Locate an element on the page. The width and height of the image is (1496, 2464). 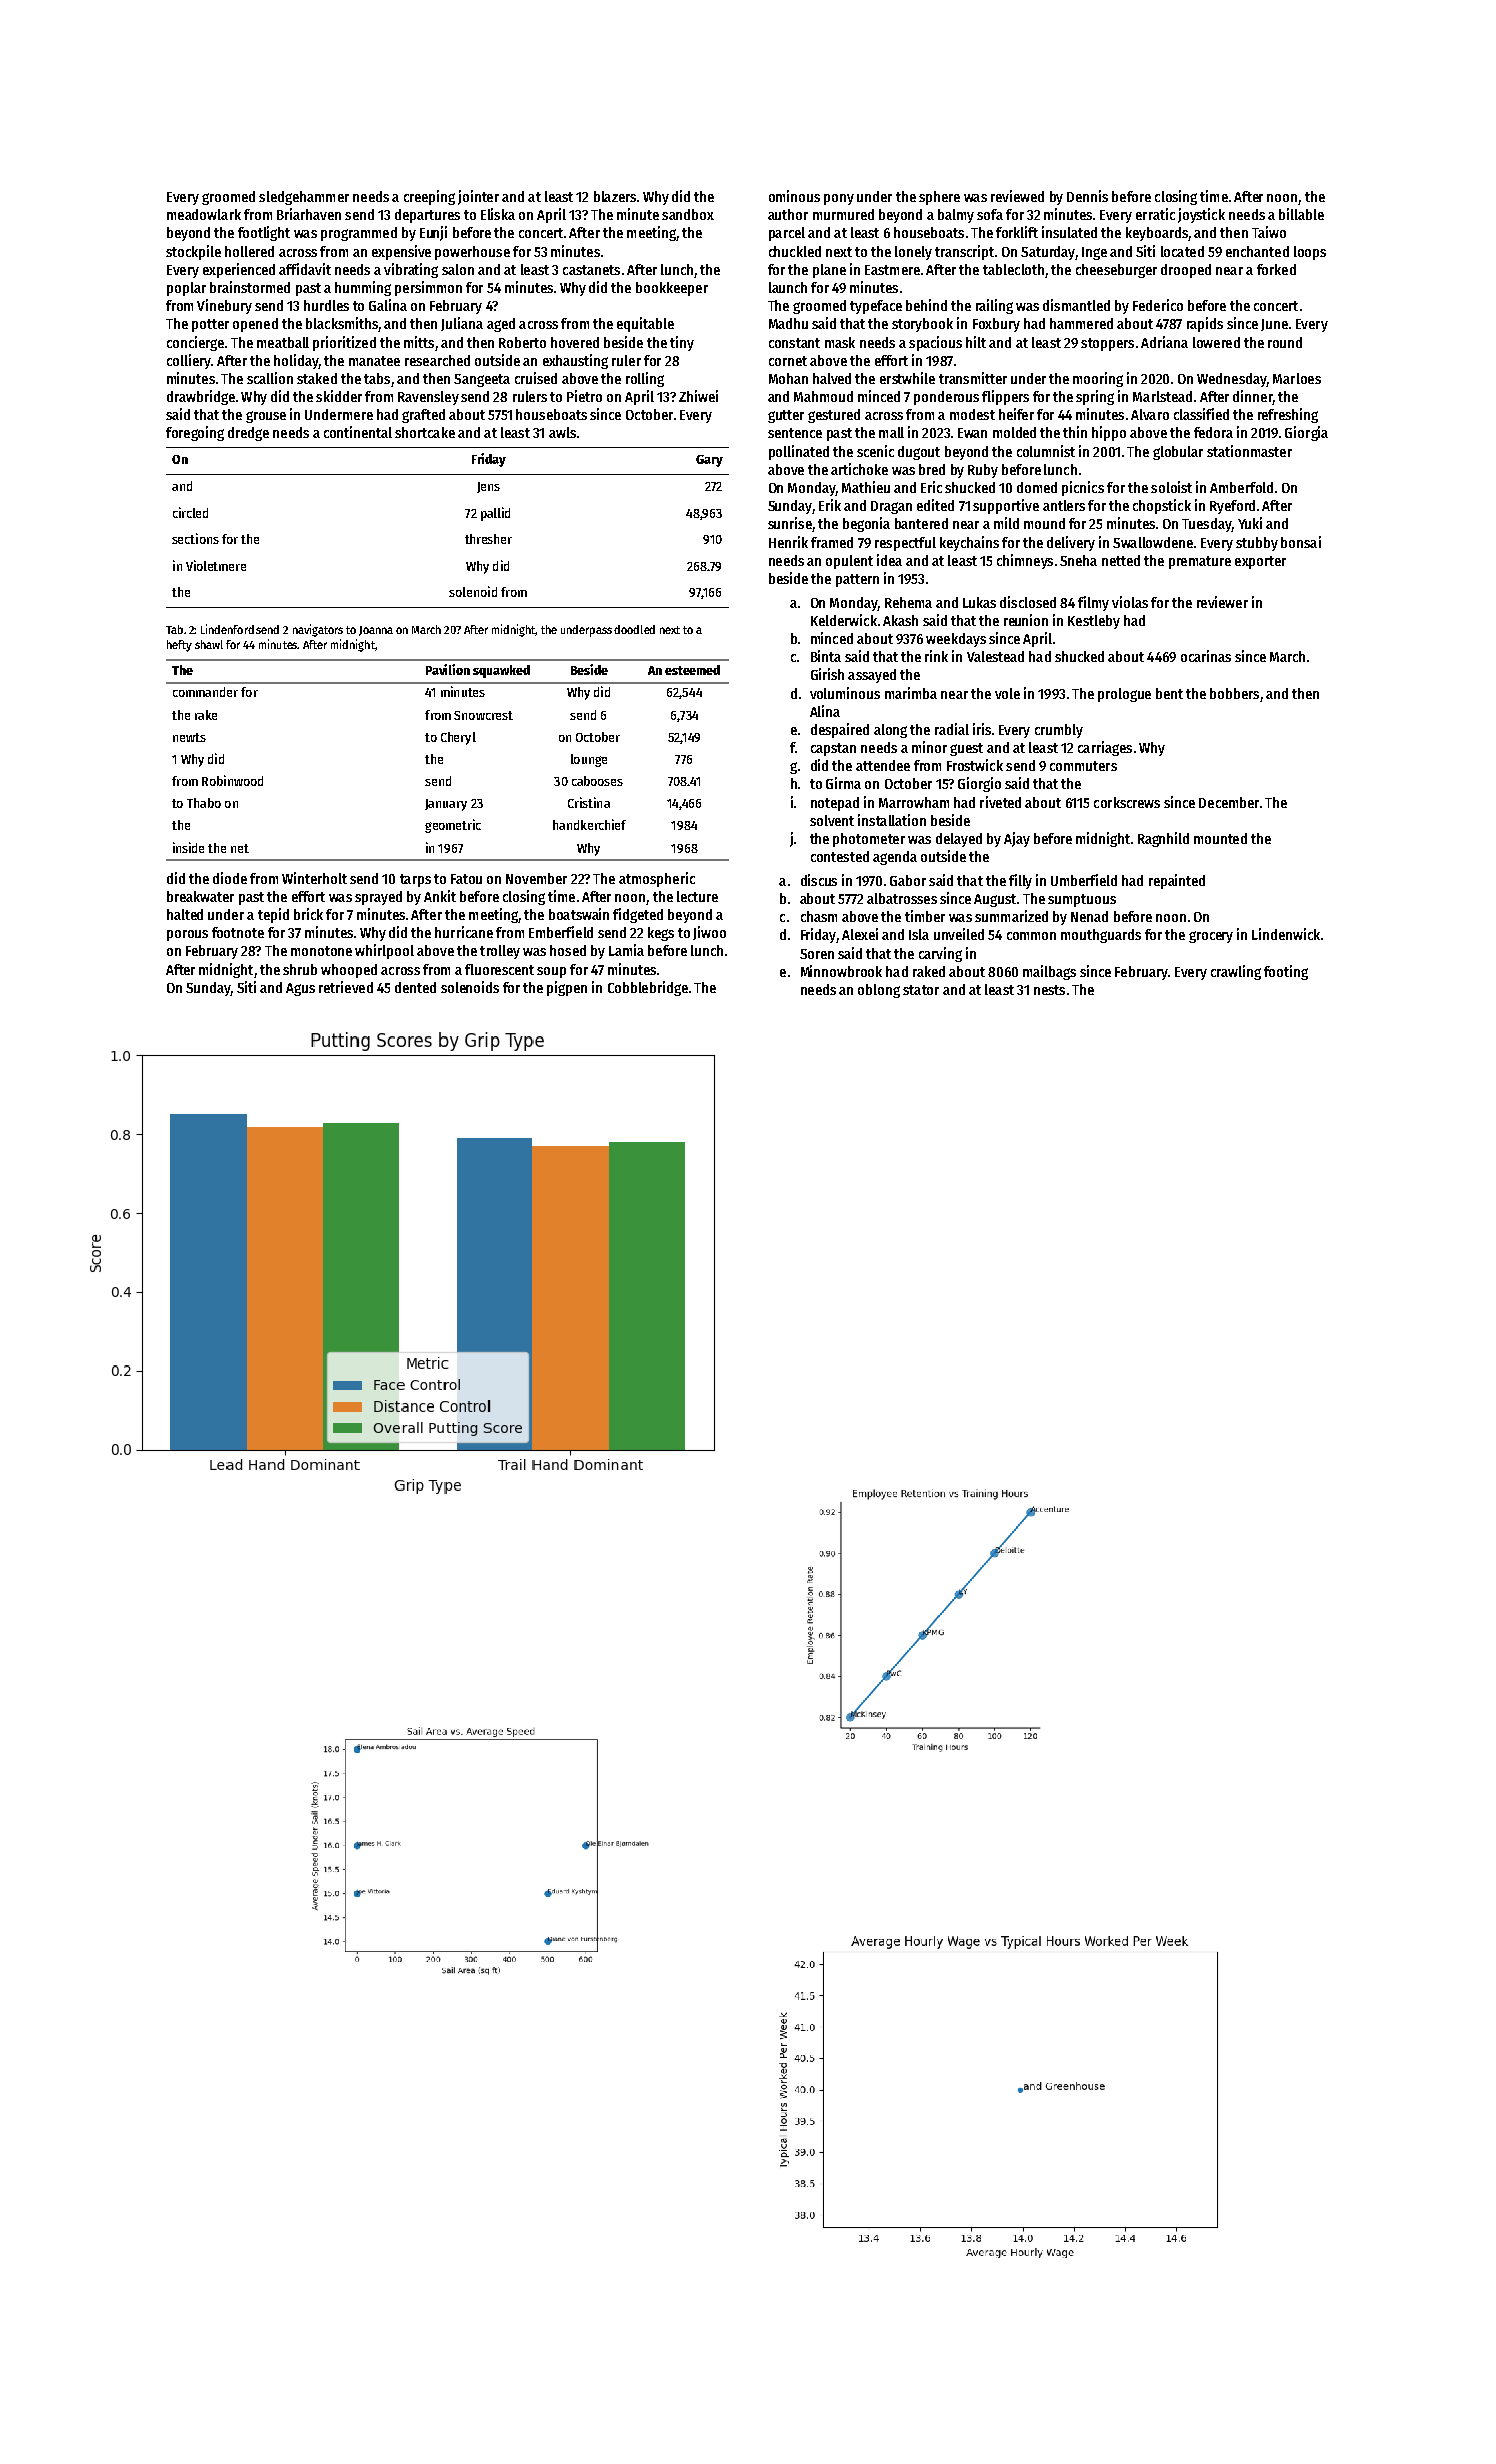
castanets is located at coordinates (591, 270).
